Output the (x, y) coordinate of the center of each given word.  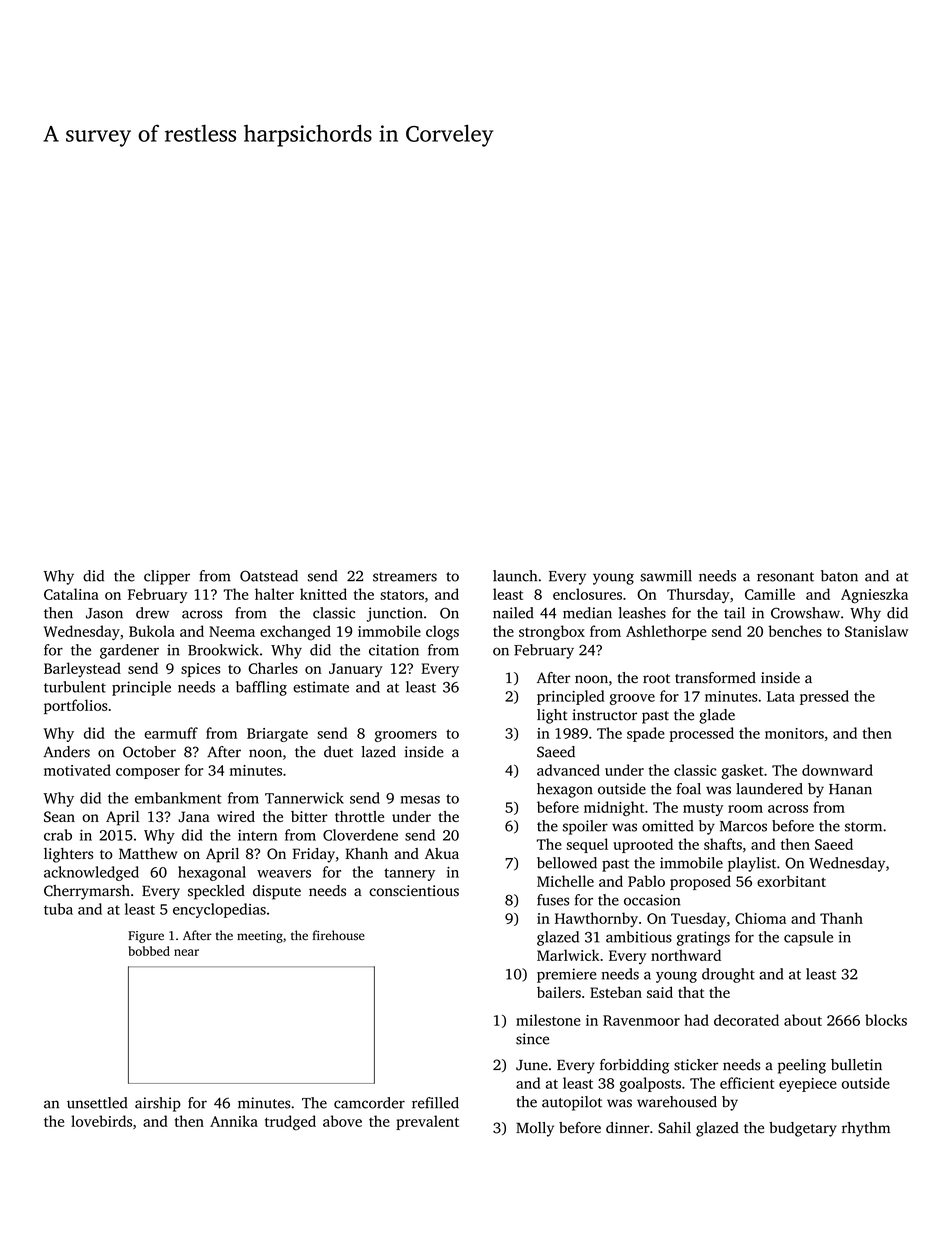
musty (703, 809)
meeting (260, 937)
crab (58, 835)
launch (515, 576)
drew (152, 613)
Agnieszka (874, 596)
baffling (261, 688)
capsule (808, 938)
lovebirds (101, 1121)
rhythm (866, 1129)
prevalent (427, 1122)
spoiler (585, 827)
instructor (604, 715)
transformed (715, 678)
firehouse (339, 935)
